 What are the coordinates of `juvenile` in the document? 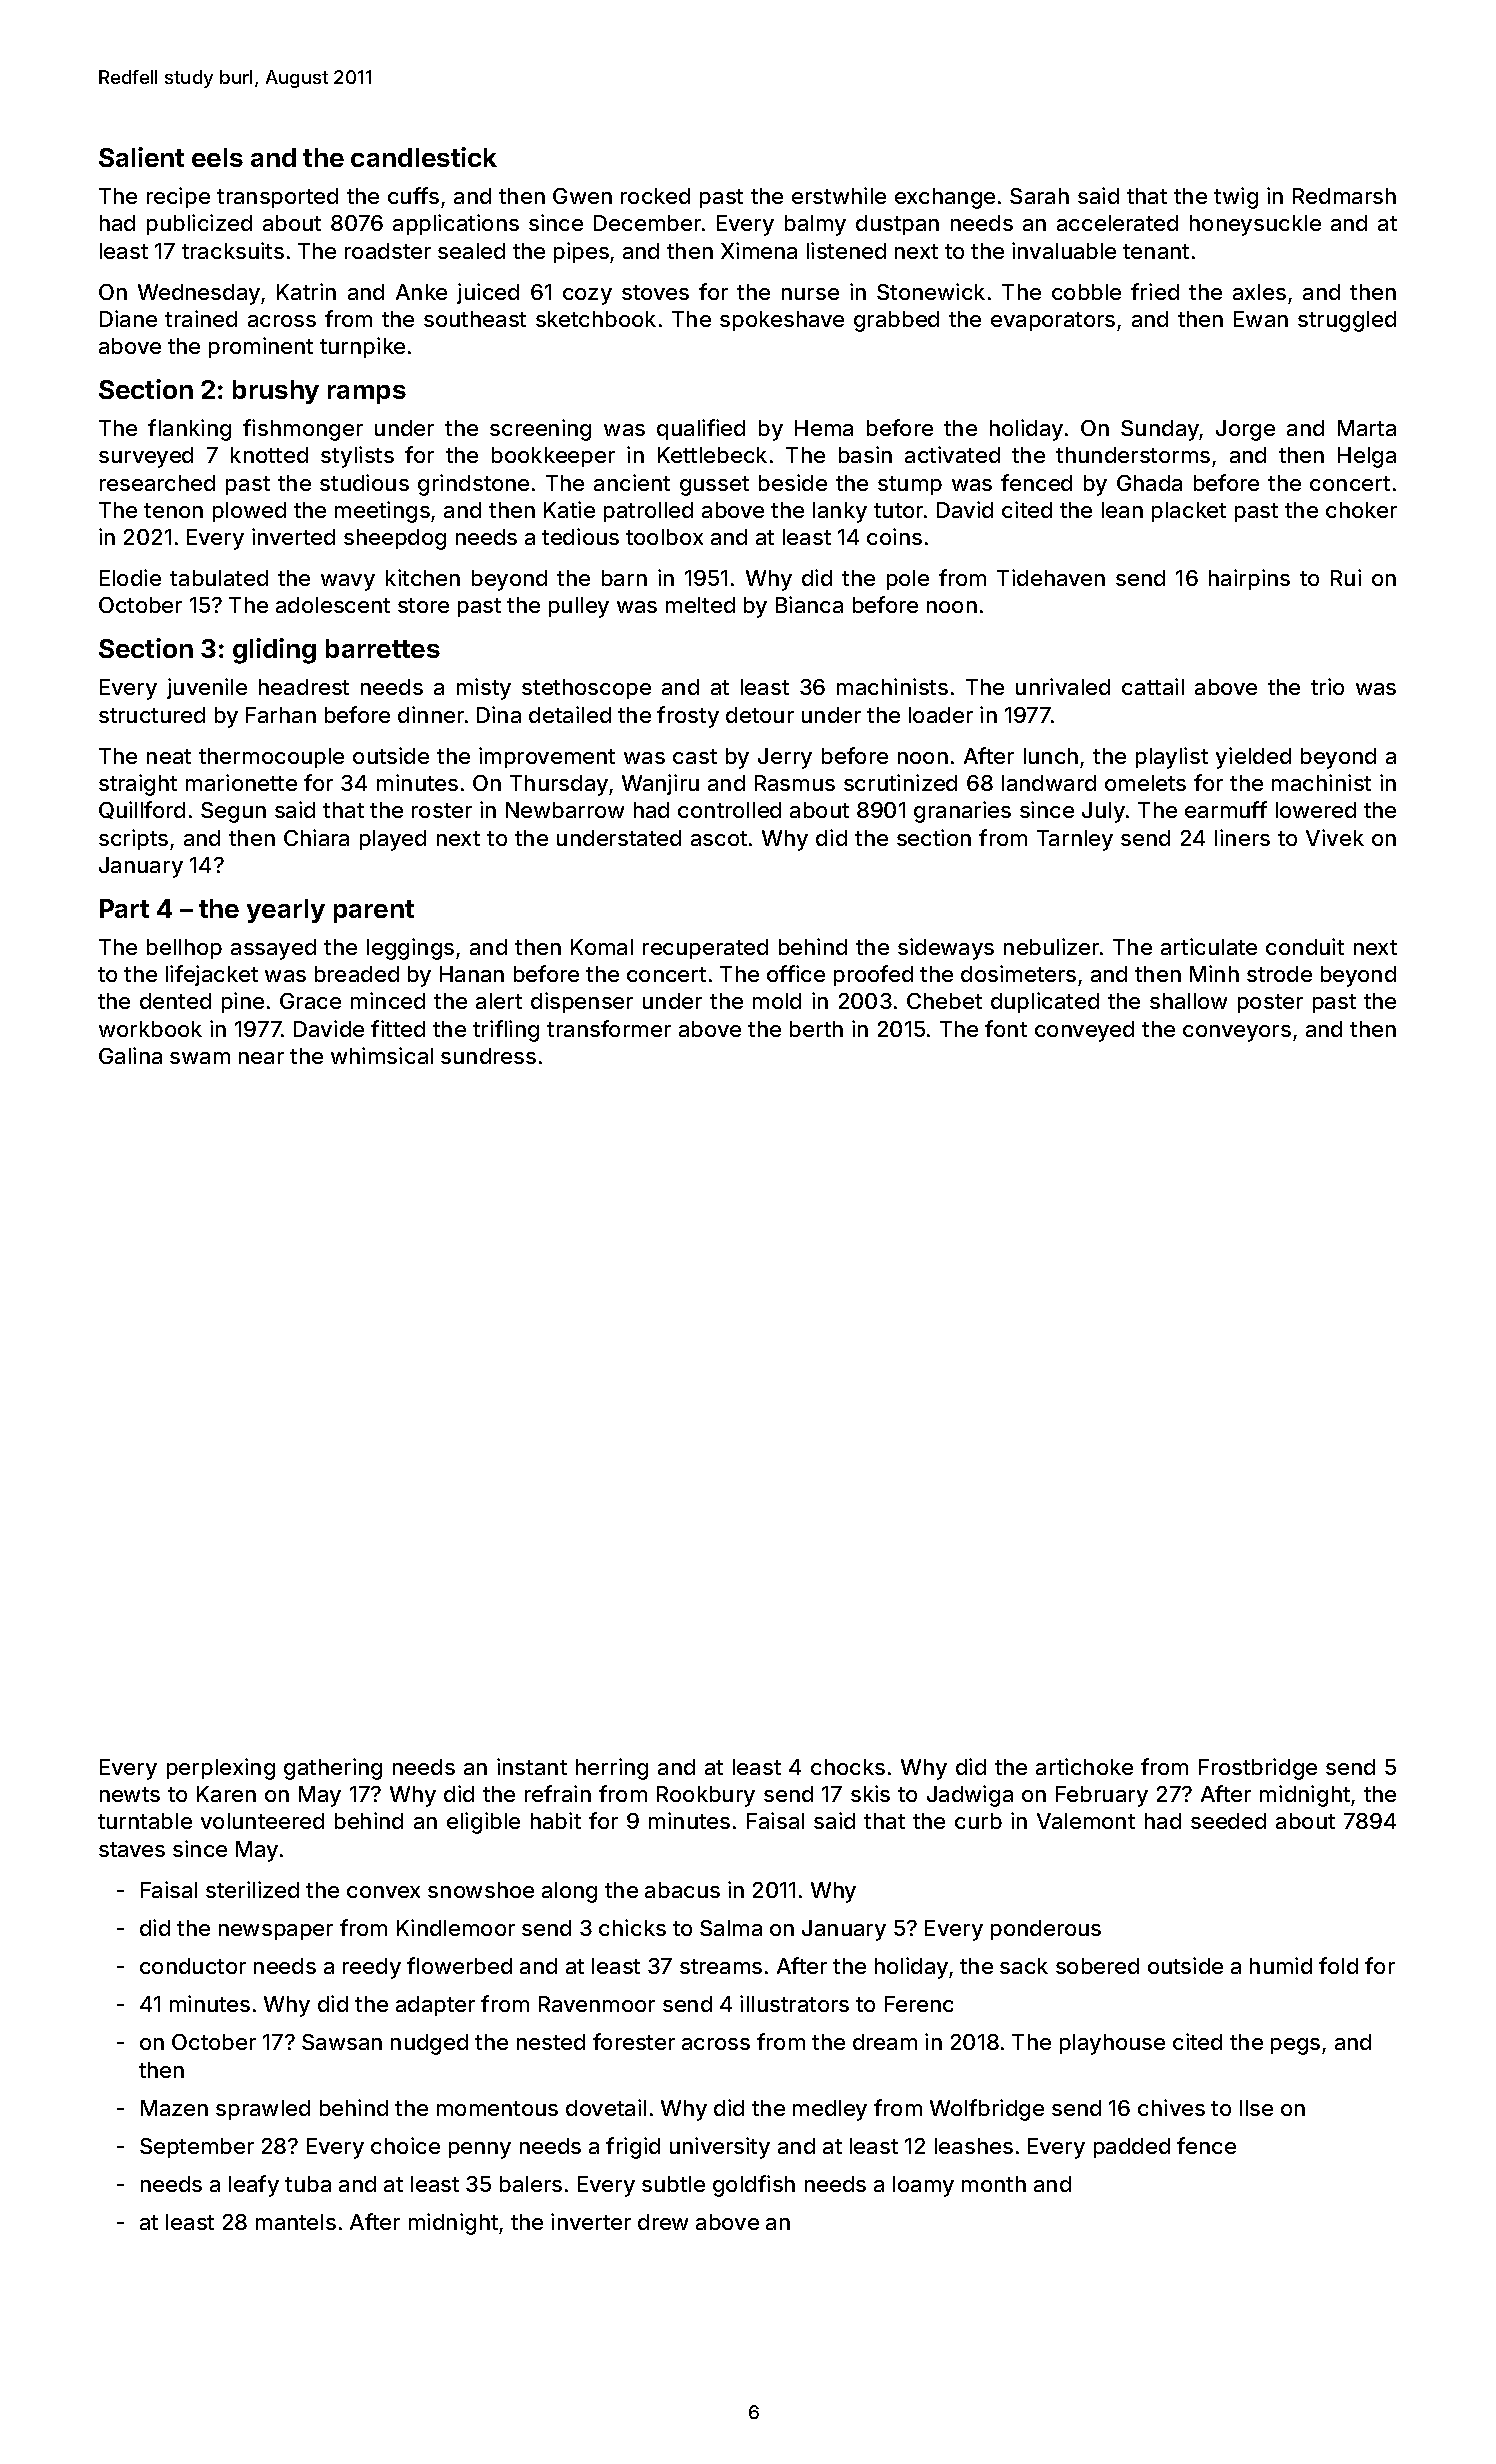 It's located at (207, 688).
